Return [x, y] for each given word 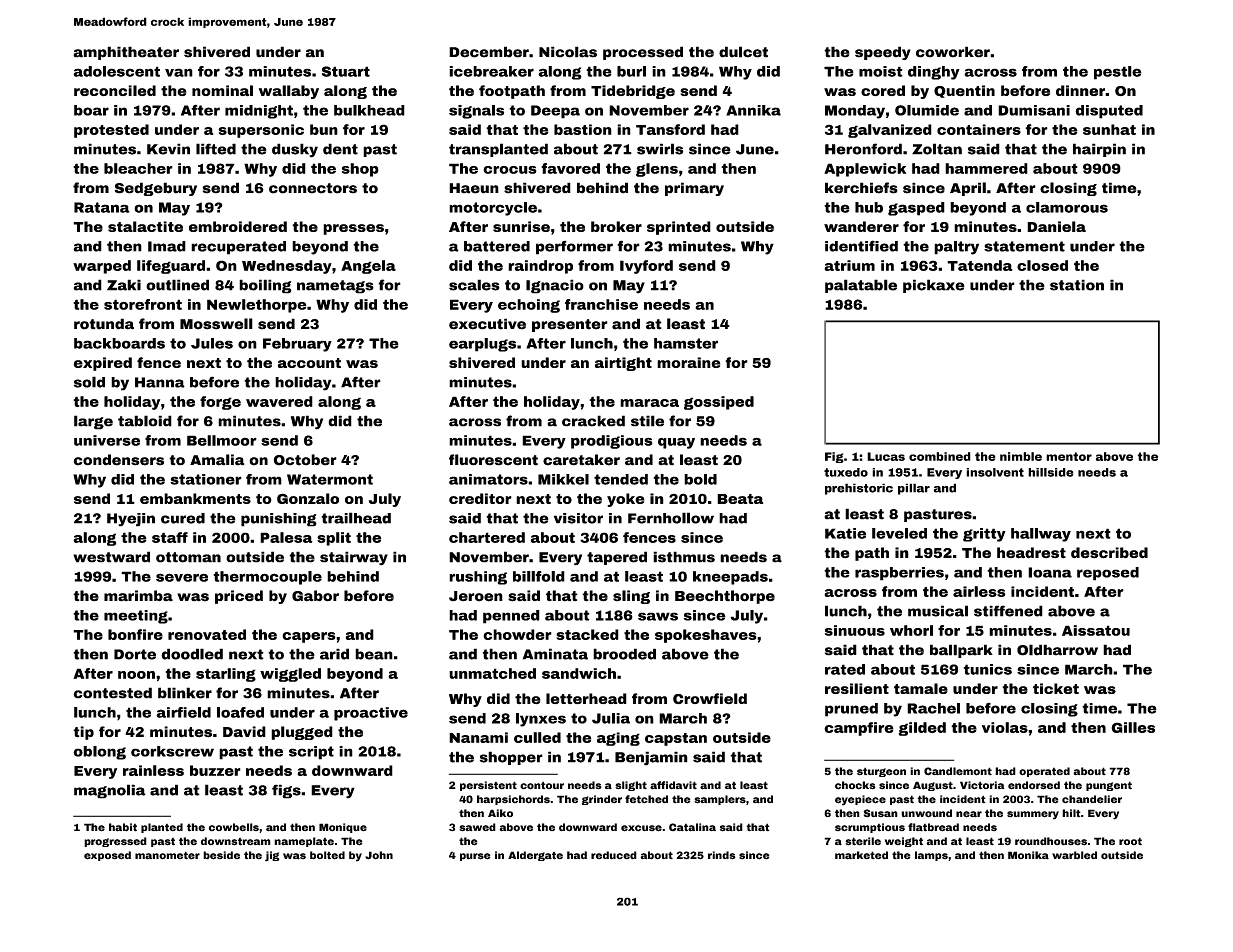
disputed [1109, 112]
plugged [302, 733]
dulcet [743, 52]
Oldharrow [1057, 650]
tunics [987, 669]
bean [374, 654]
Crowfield [710, 699]
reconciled [115, 90]
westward [111, 557]
